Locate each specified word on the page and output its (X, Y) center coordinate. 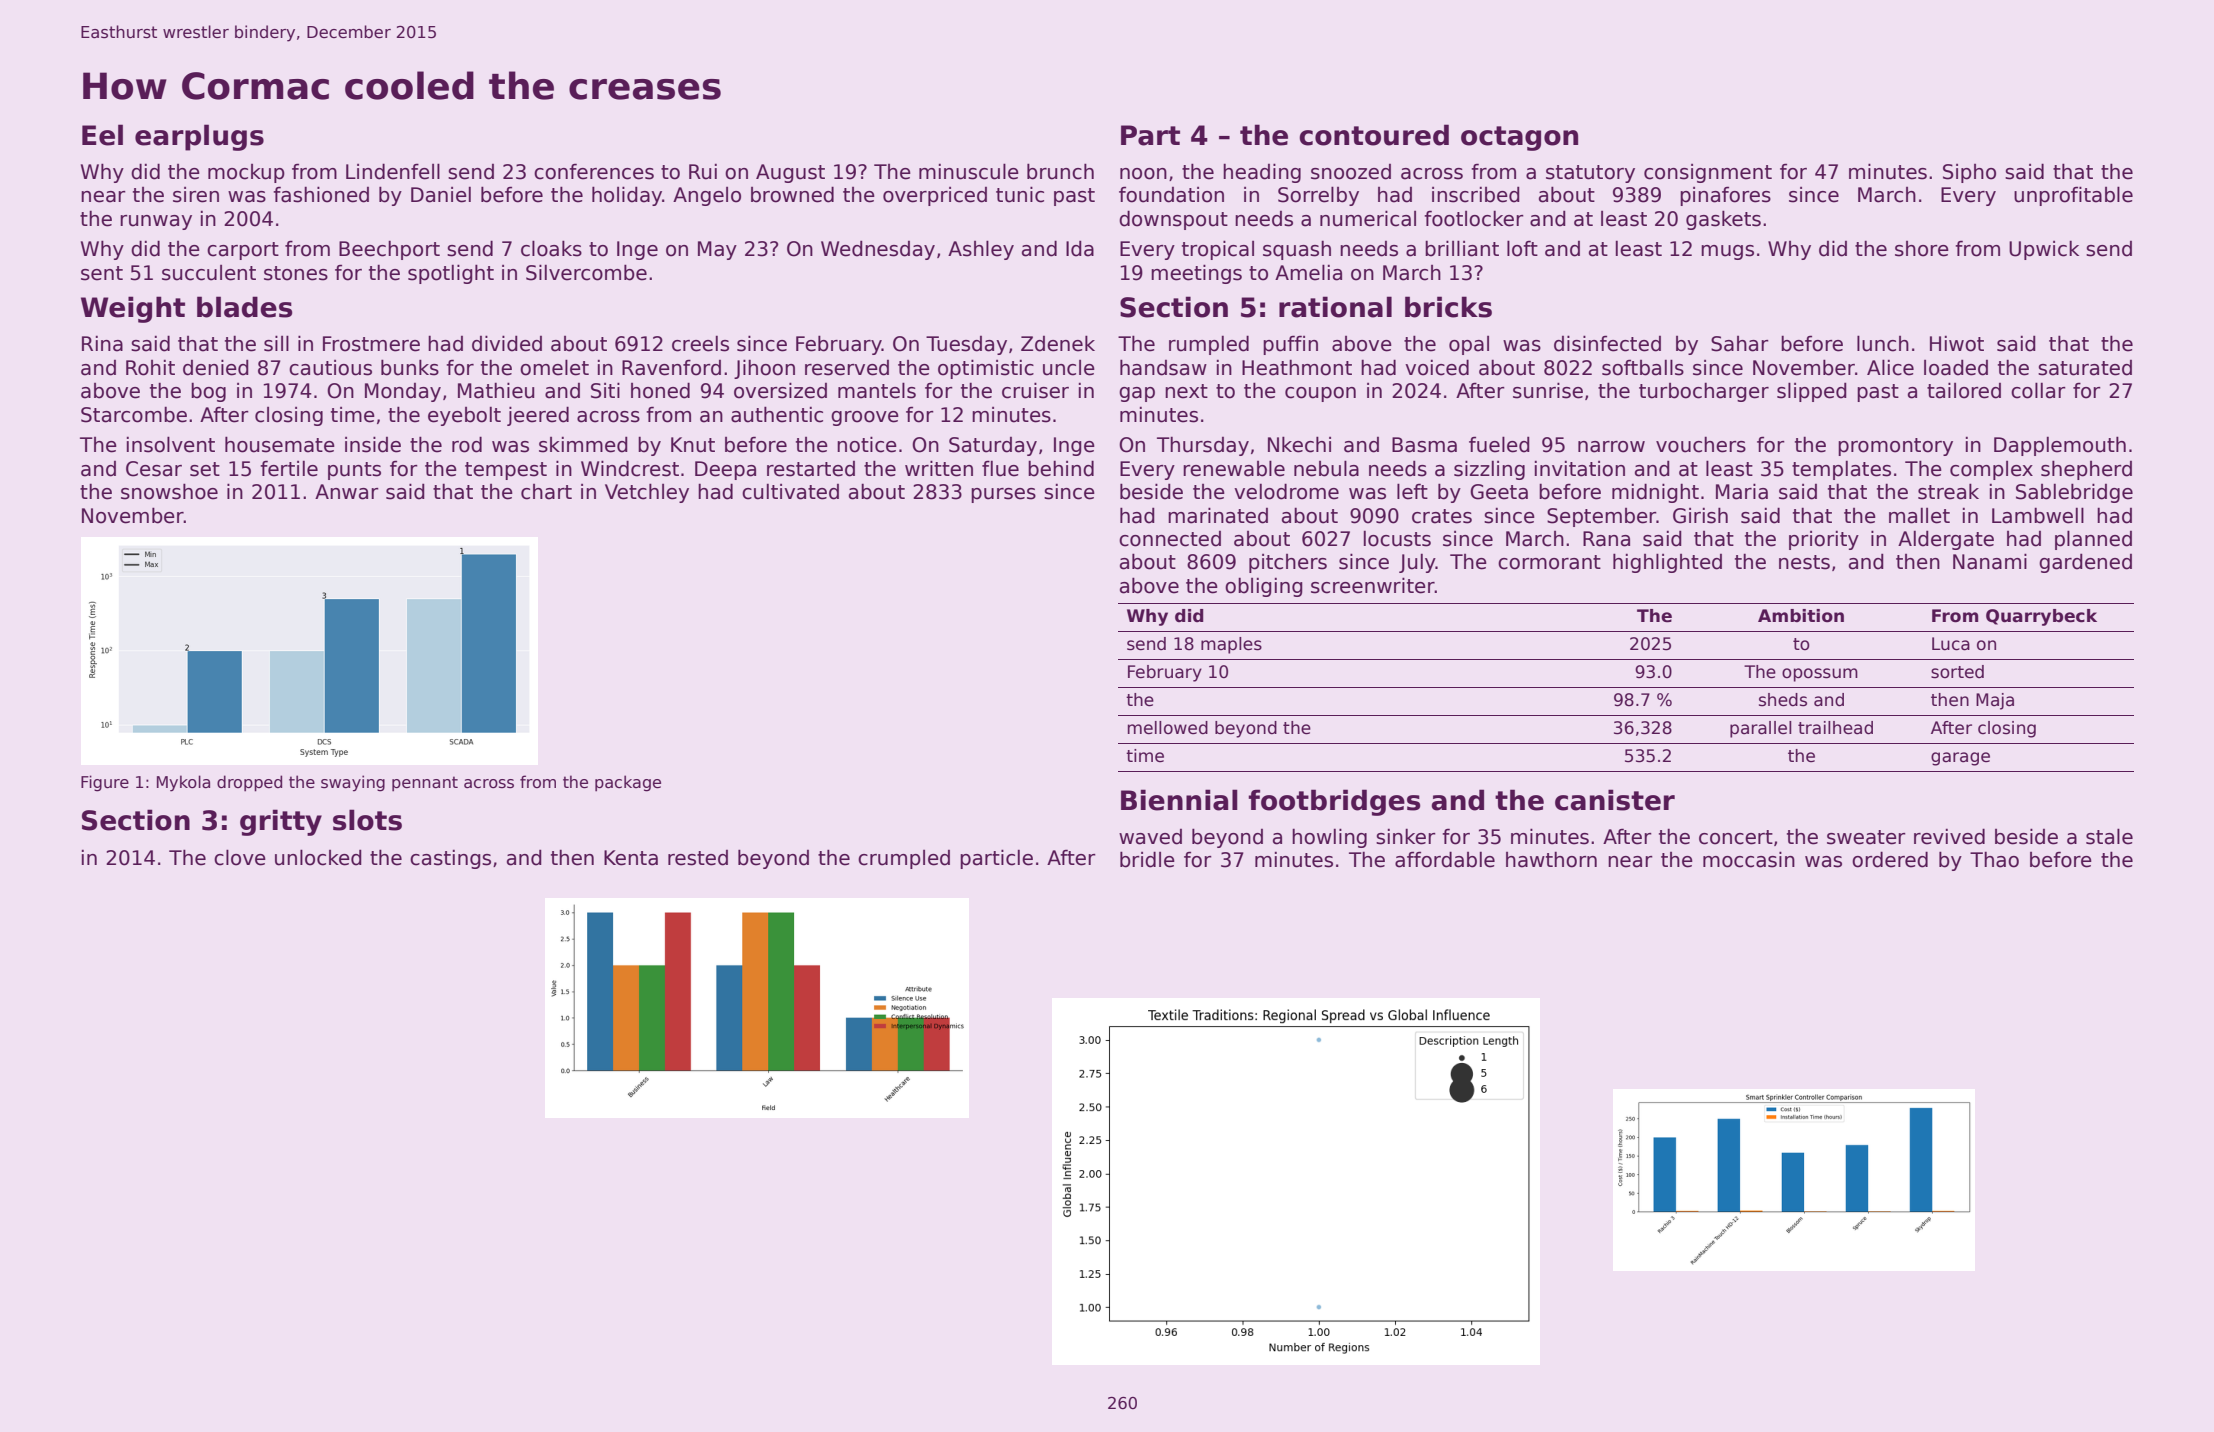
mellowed (1168, 728)
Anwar (347, 492)
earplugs (199, 137)
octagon (1519, 138)
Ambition (1801, 616)
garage (1960, 759)
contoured (1374, 135)
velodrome (1286, 491)
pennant (425, 784)
